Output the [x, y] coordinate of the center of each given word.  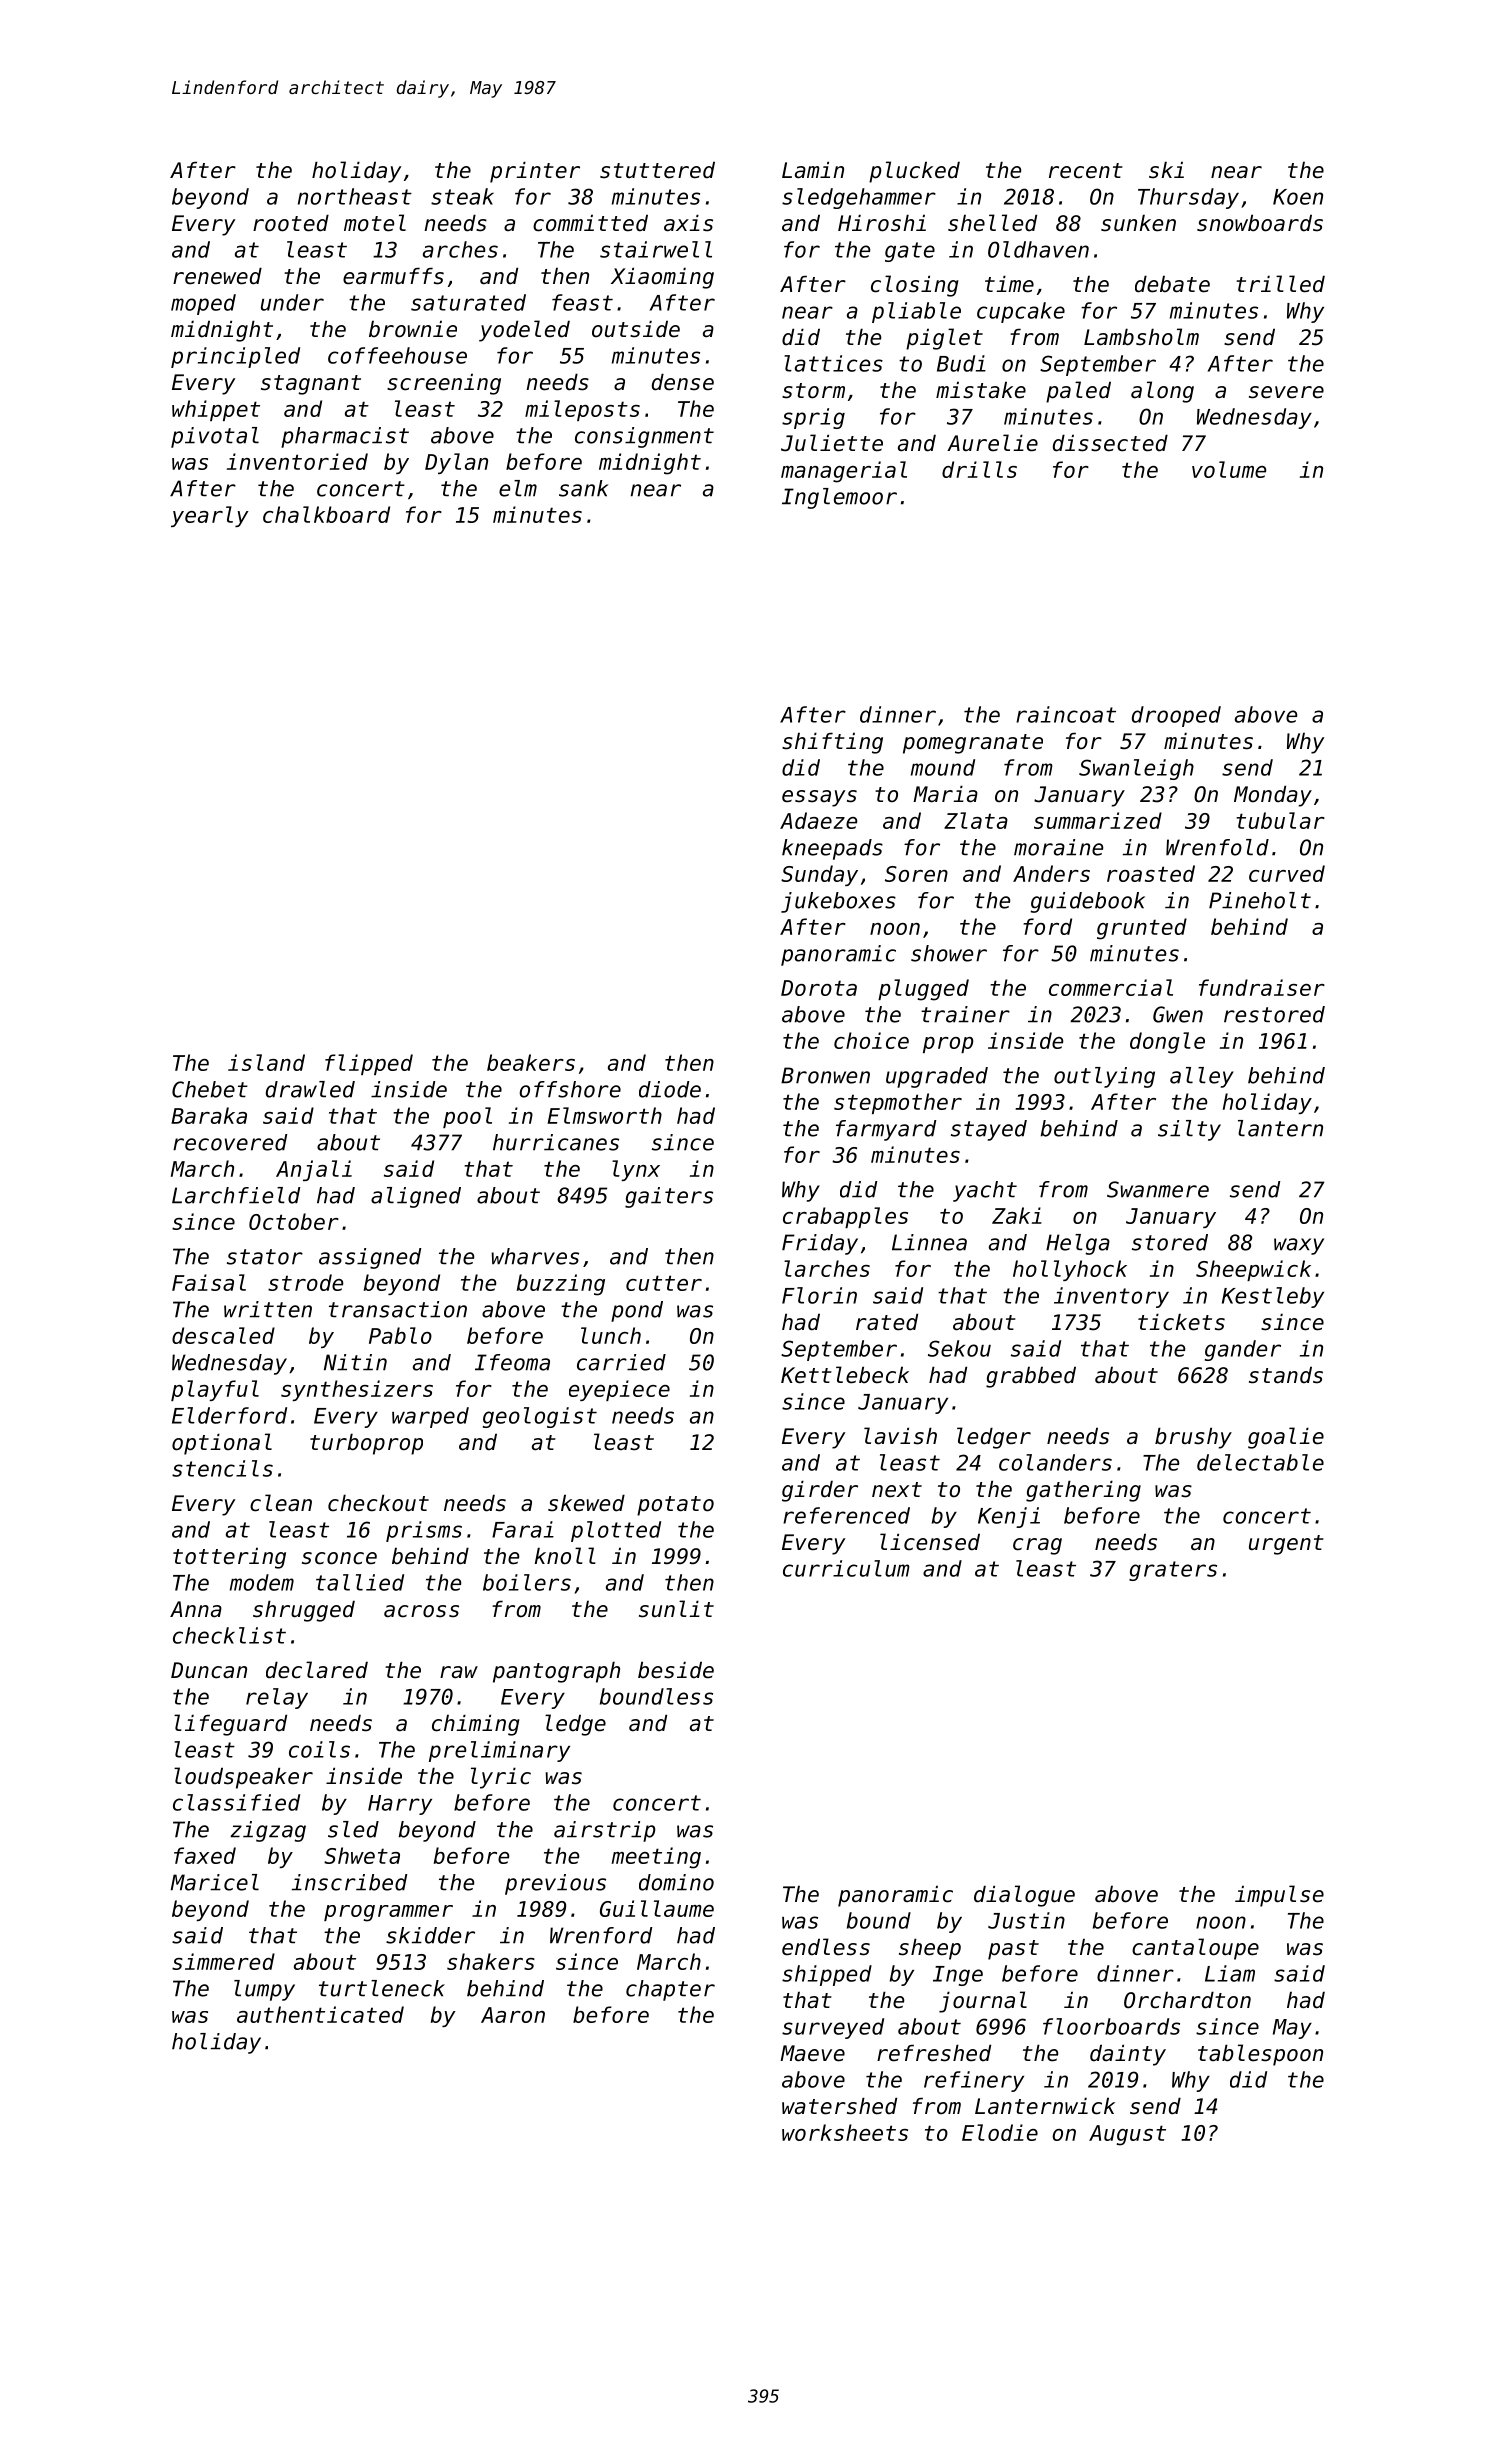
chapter [670, 1990]
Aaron [513, 2015]
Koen [1298, 197]
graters [1173, 1571]
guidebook [1088, 902]
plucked [914, 172]
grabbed [1031, 1377]
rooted [291, 223]
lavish [900, 1436]
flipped [369, 1064]
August [1127, 2135]
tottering [229, 1558]
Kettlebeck [845, 1375]
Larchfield [236, 1195]
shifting [832, 743]
